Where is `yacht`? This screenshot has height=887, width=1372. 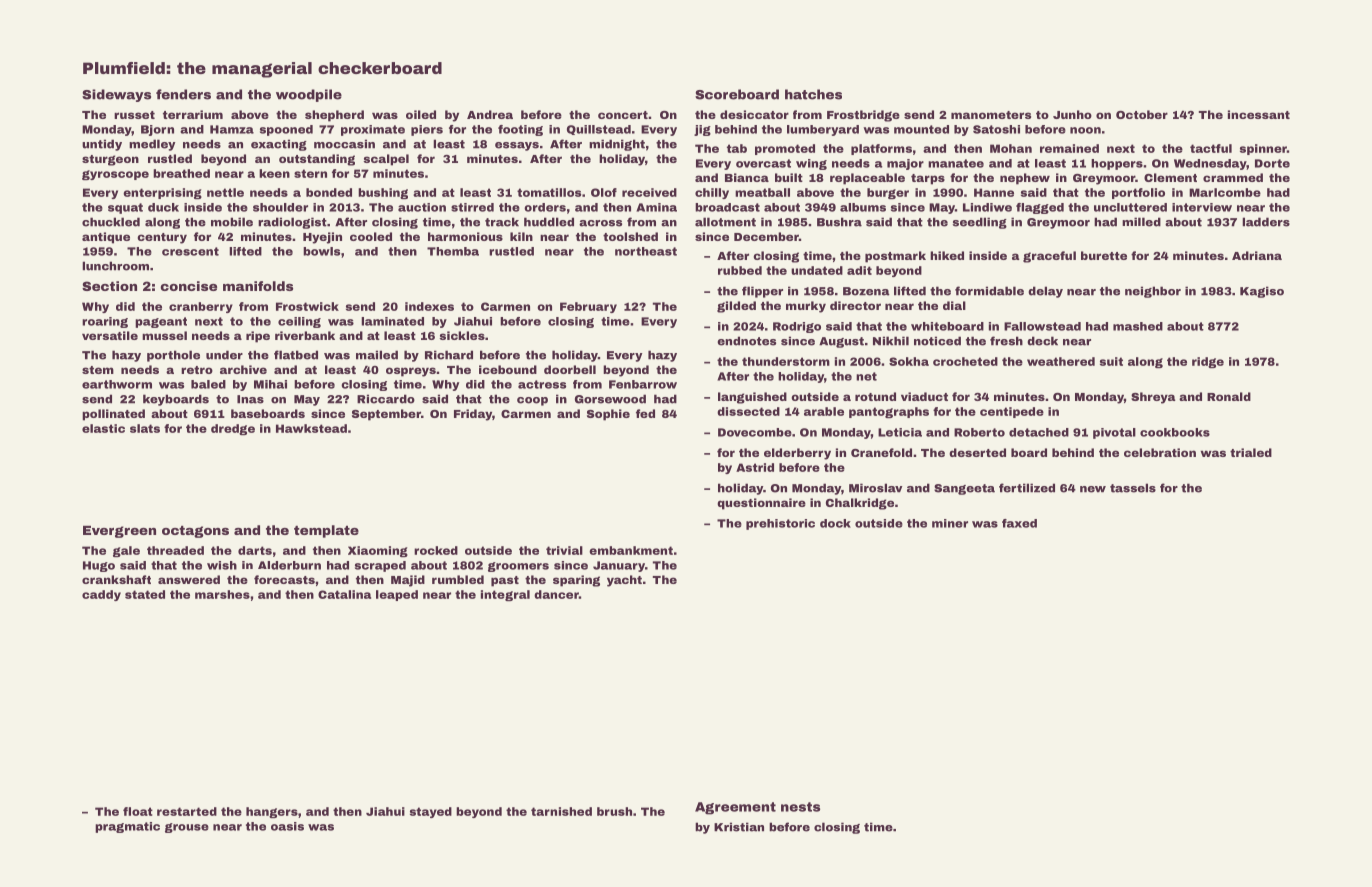
yacht is located at coordinates (624, 581).
